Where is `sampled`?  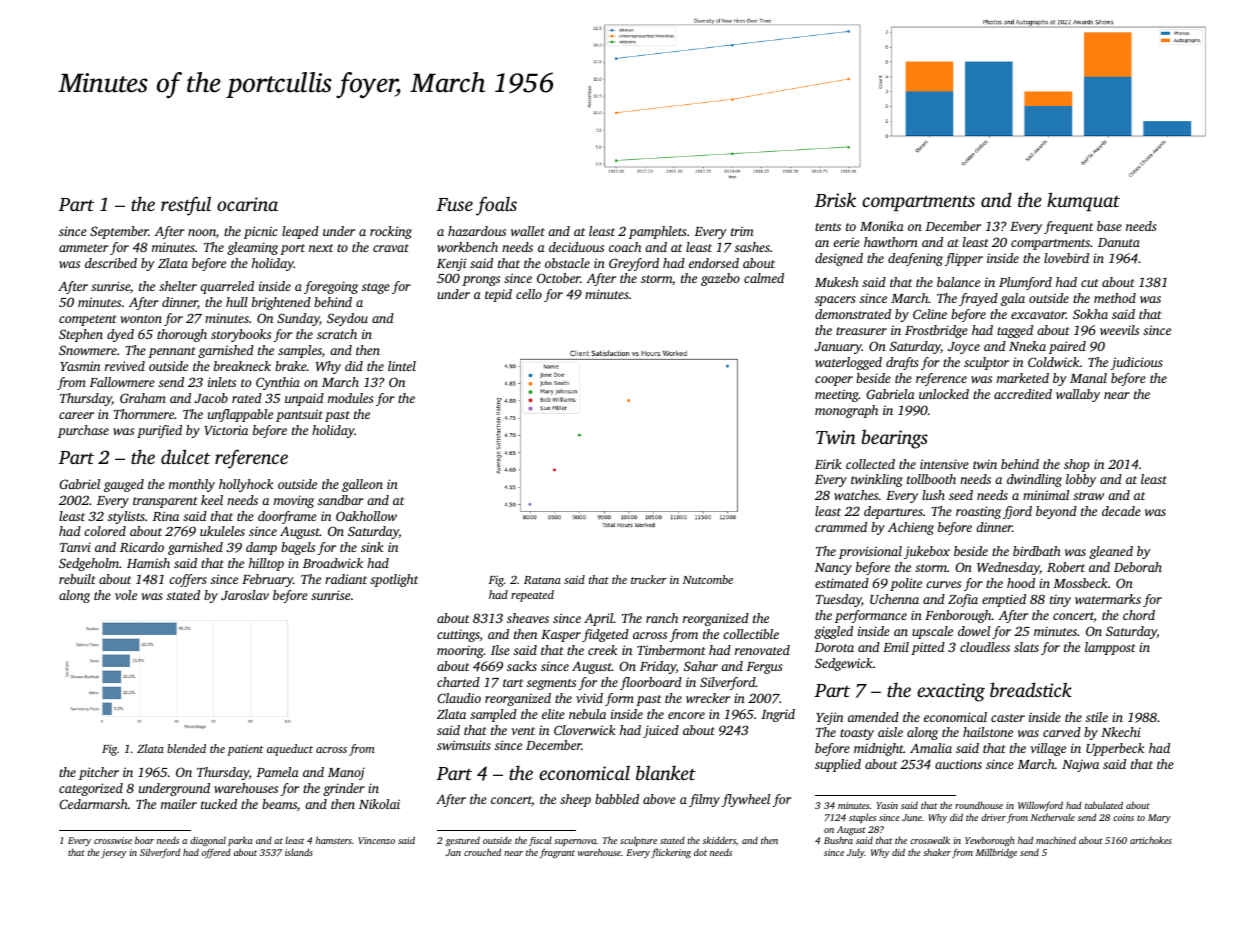
sampled is located at coordinates (493, 715).
